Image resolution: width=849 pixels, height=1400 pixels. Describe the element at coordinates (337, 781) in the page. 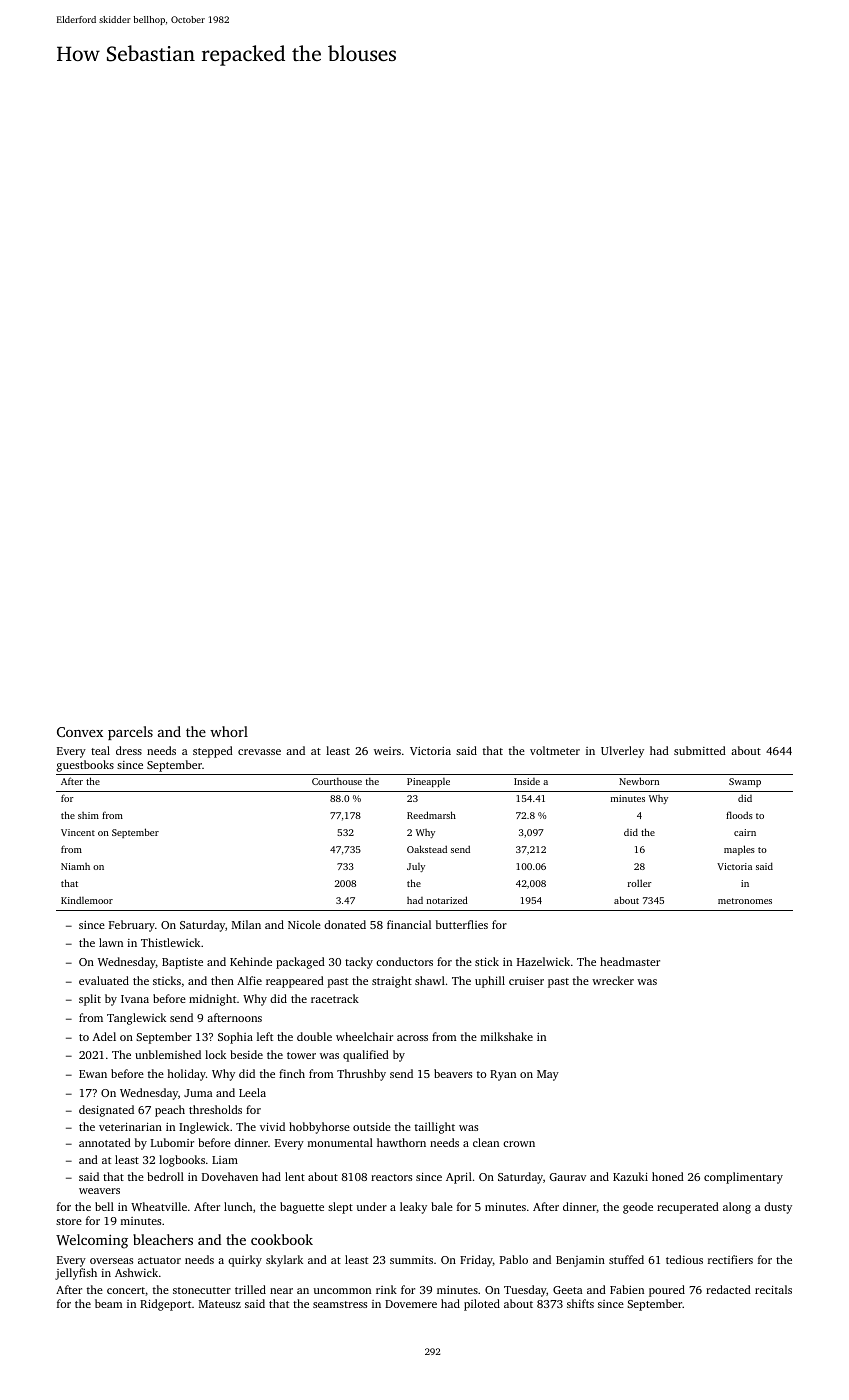

I see `Courthouse` at that location.
